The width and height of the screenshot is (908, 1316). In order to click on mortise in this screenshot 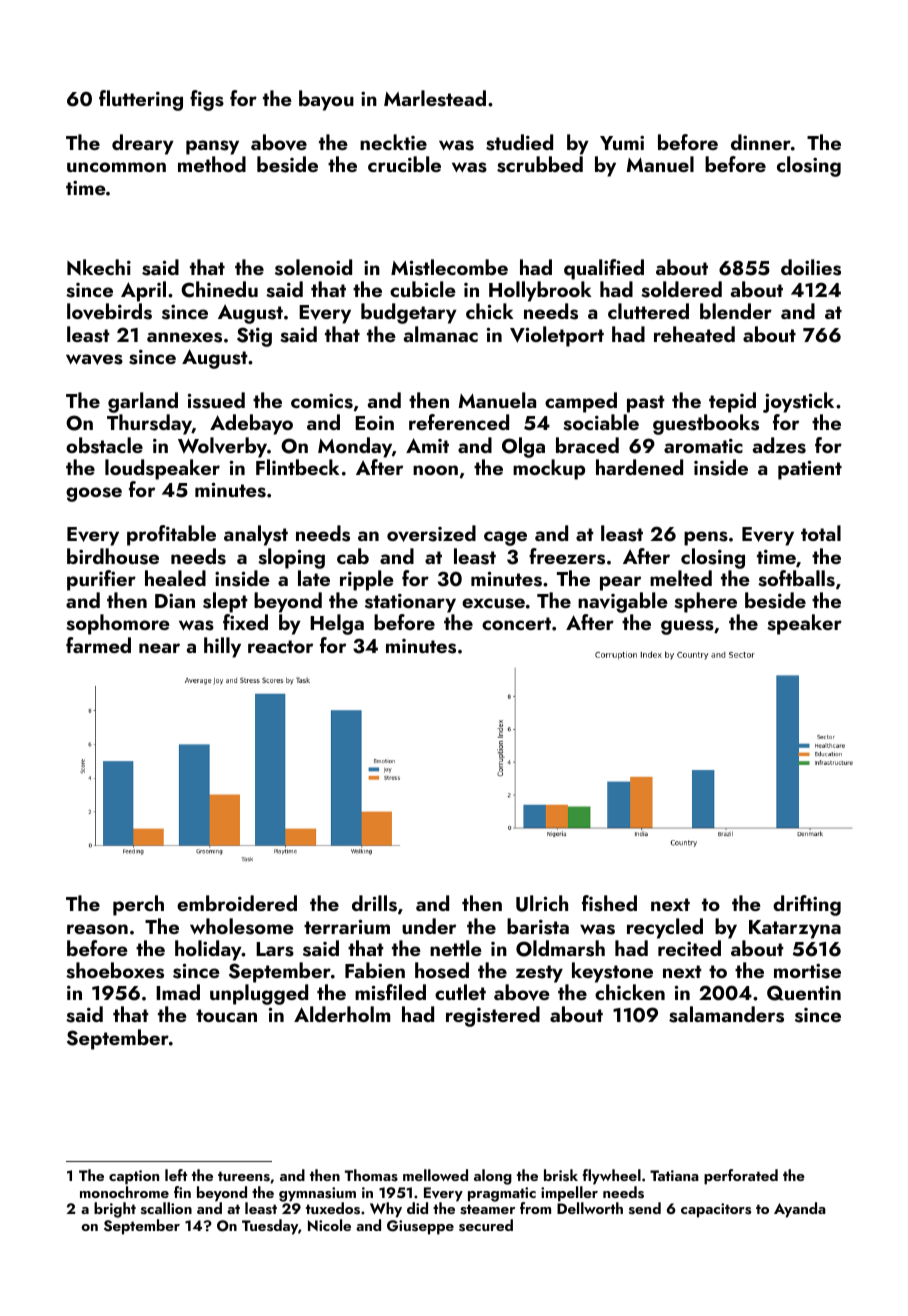, I will do `click(807, 971)`.
